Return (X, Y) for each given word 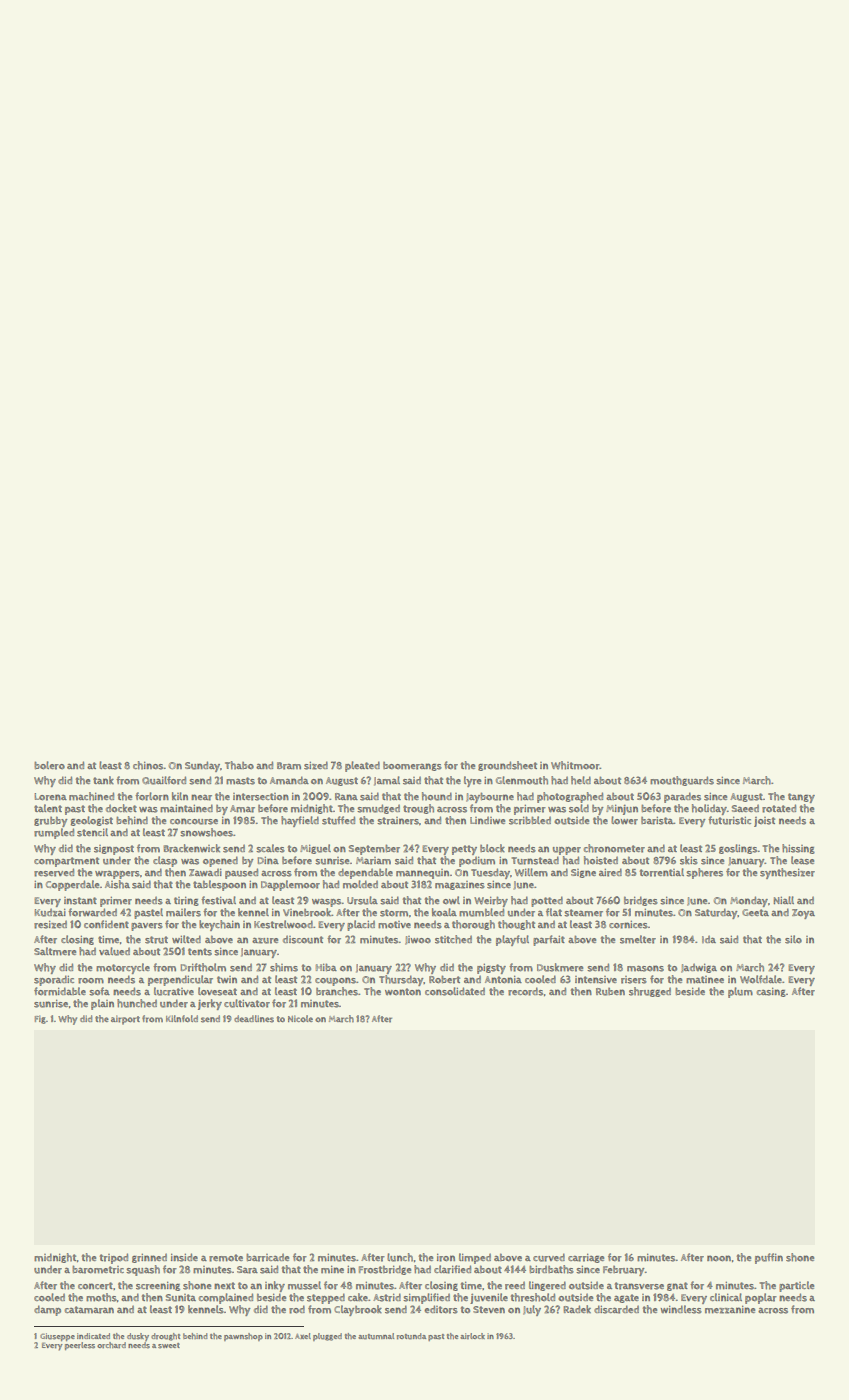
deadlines (254, 1019)
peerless (80, 1346)
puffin (769, 1258)
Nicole (300, 1018)
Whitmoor (575, 765)
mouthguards (682, 781)
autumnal (376, 1336)
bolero (49, 765)
